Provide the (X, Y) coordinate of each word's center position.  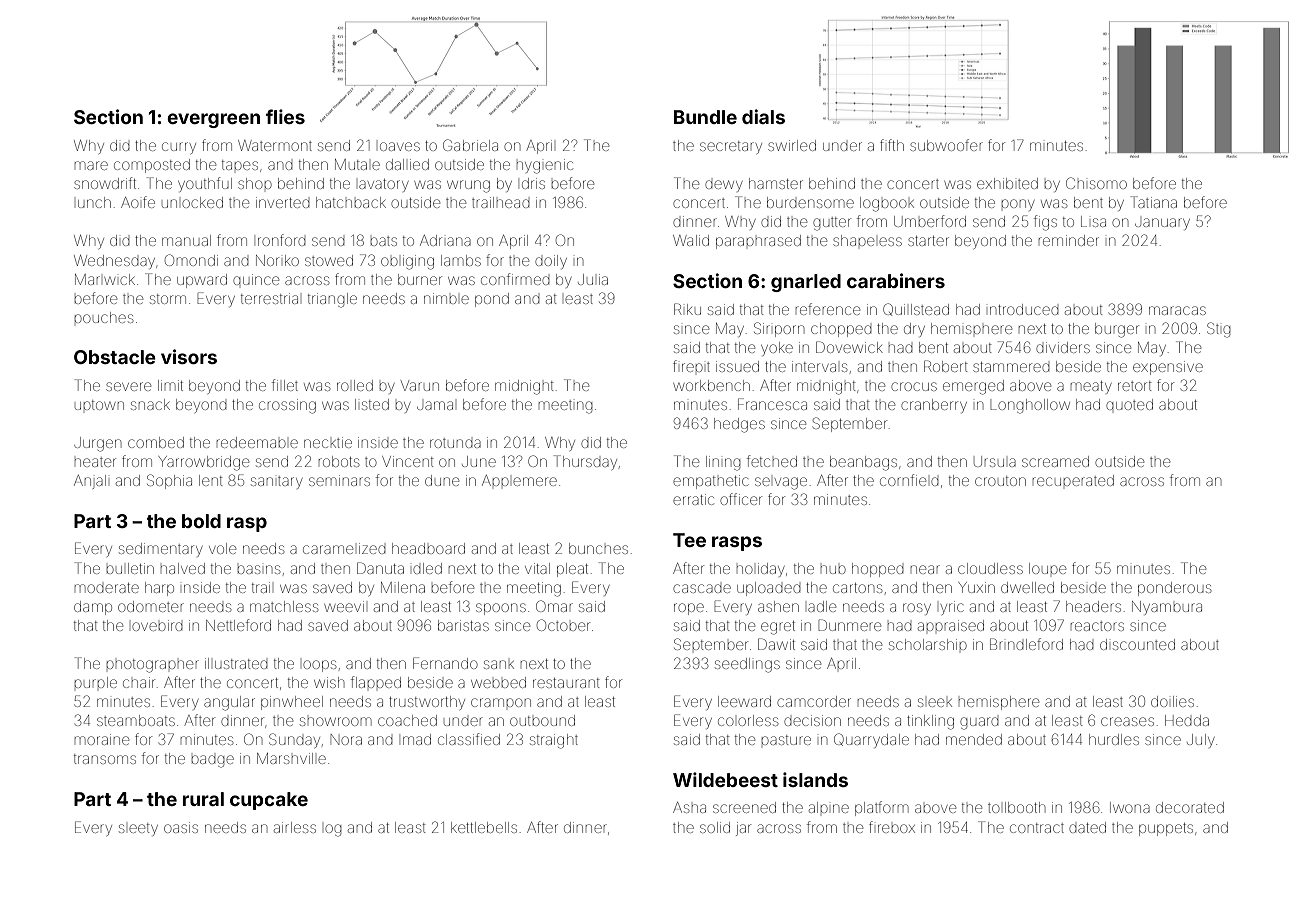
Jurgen (97, 444)
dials (763, 116)
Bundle (705, 117)
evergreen (213, 120)
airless (295, 827)
